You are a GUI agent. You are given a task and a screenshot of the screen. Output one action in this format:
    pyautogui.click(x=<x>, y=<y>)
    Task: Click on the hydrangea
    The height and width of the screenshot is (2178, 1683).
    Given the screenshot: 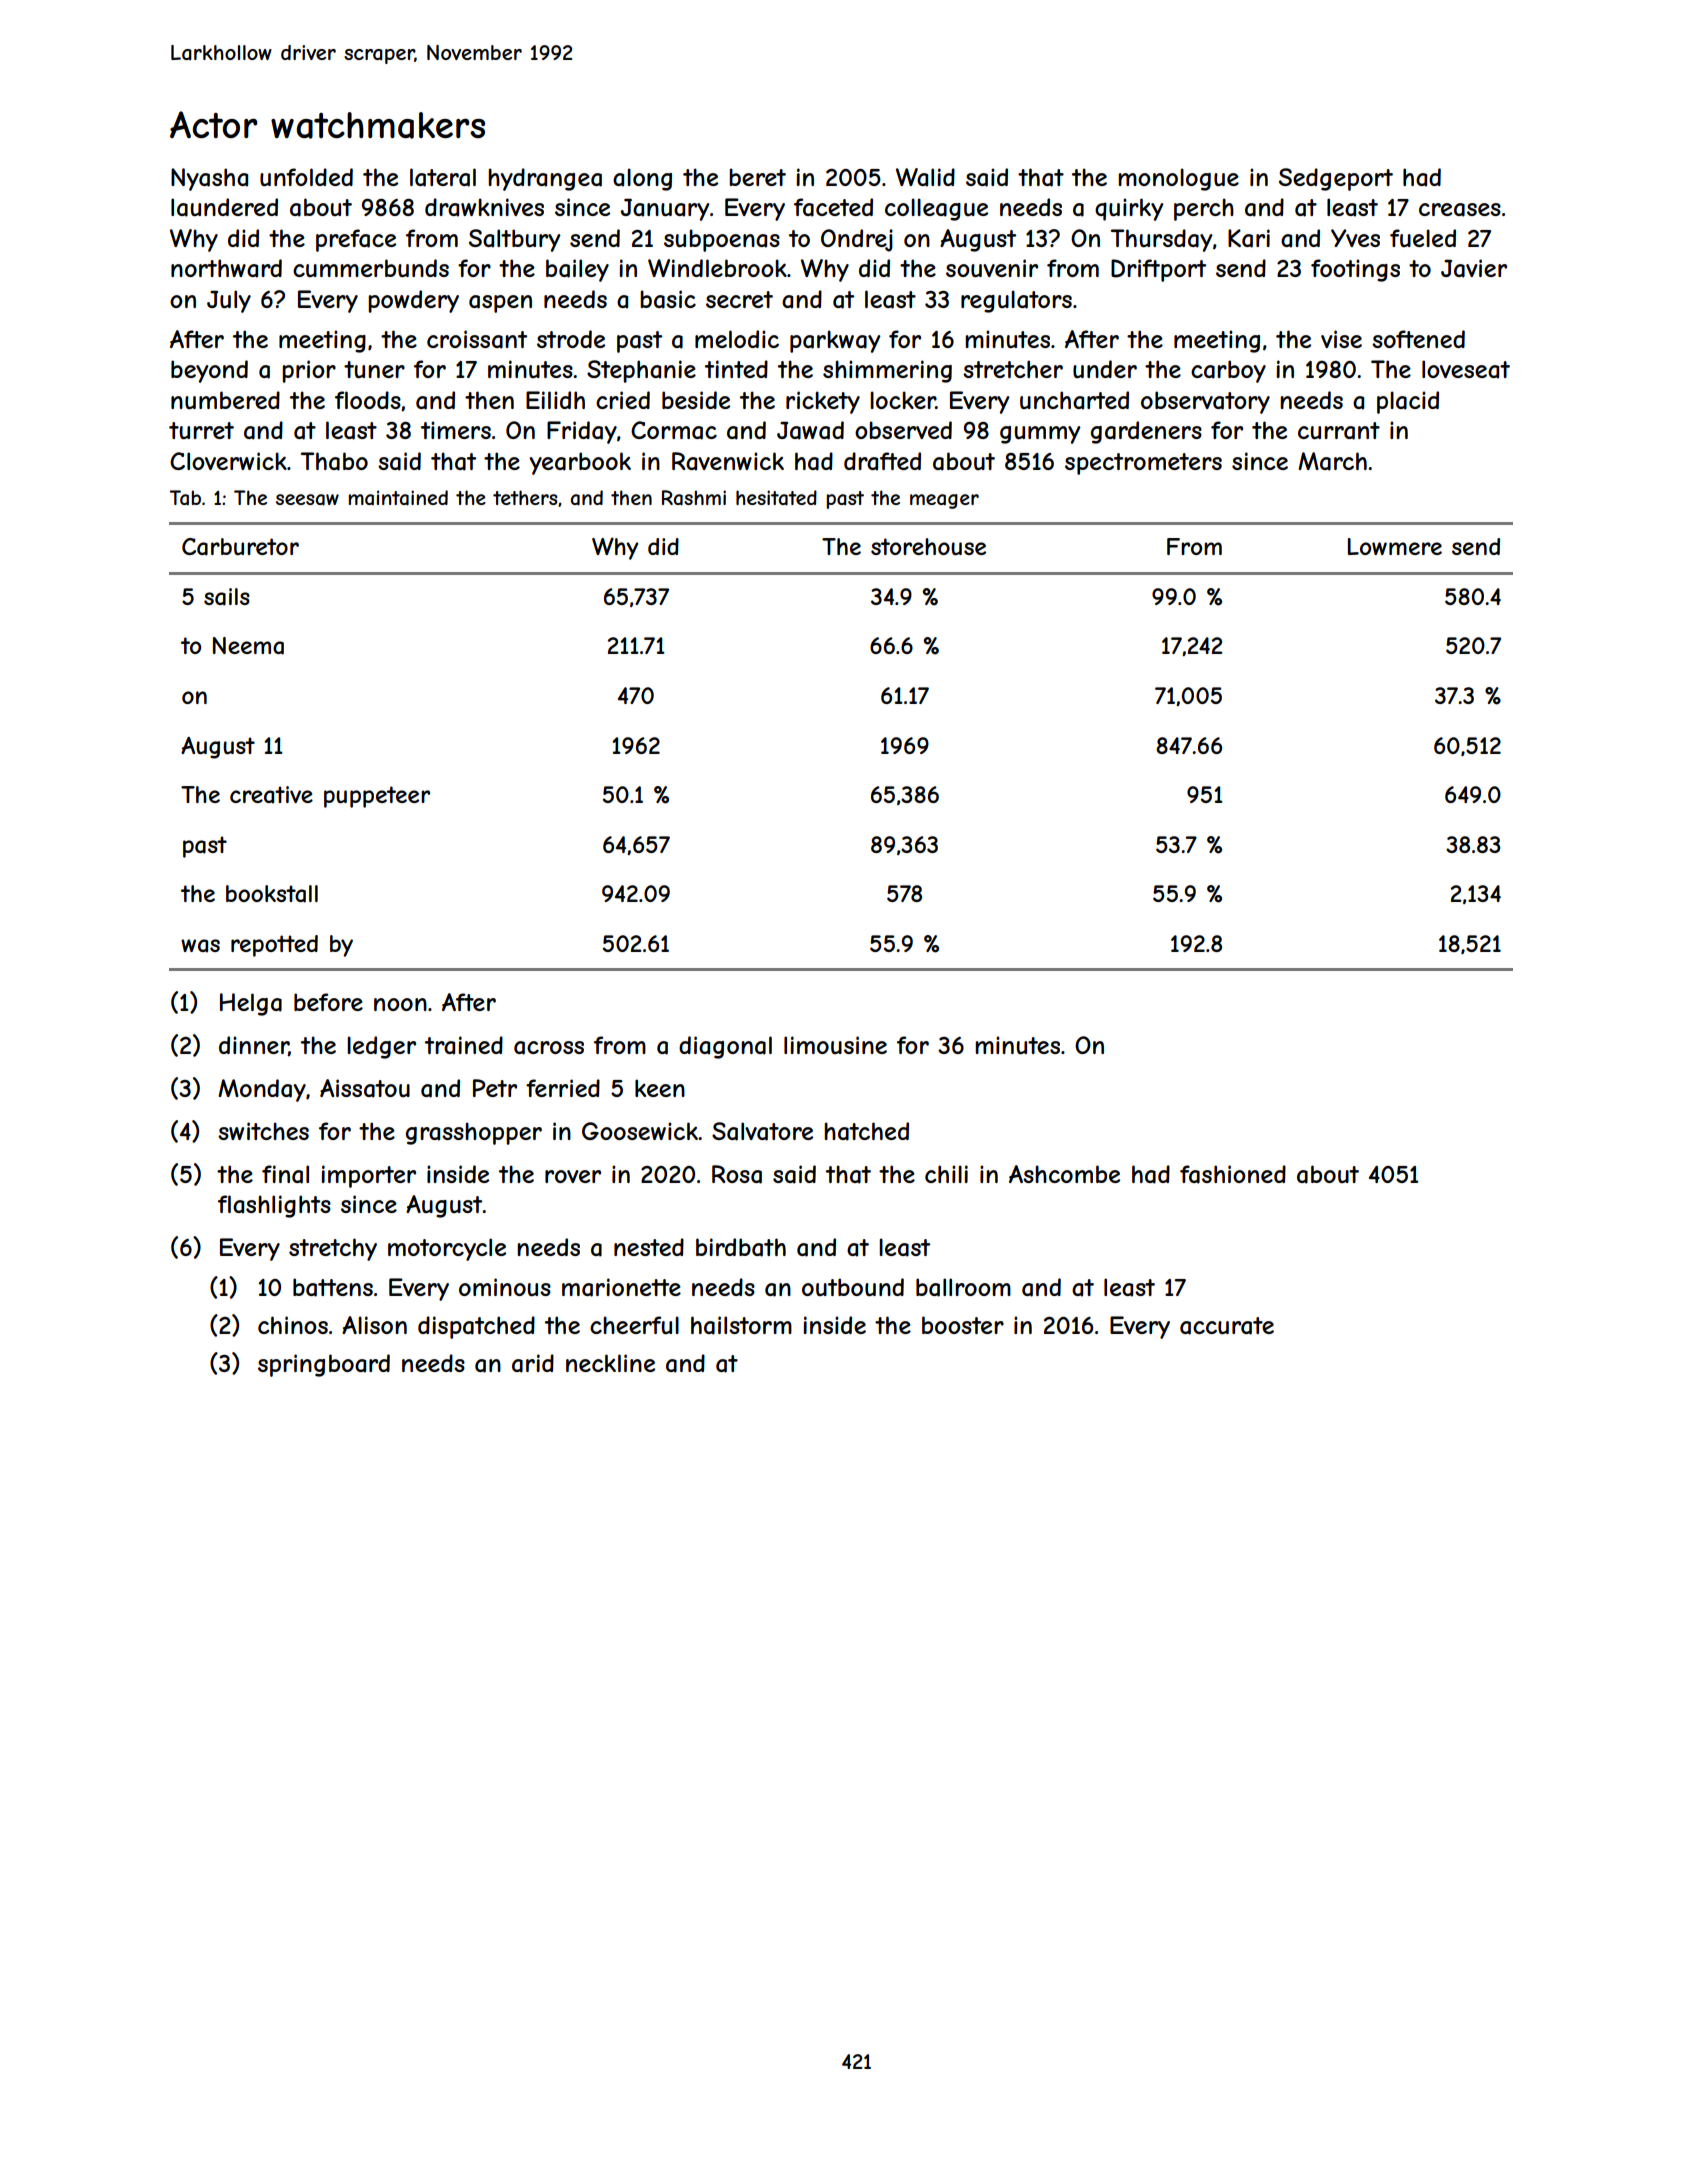 What is the action you would take?
    pyautogui.click(x=545, y=179)
